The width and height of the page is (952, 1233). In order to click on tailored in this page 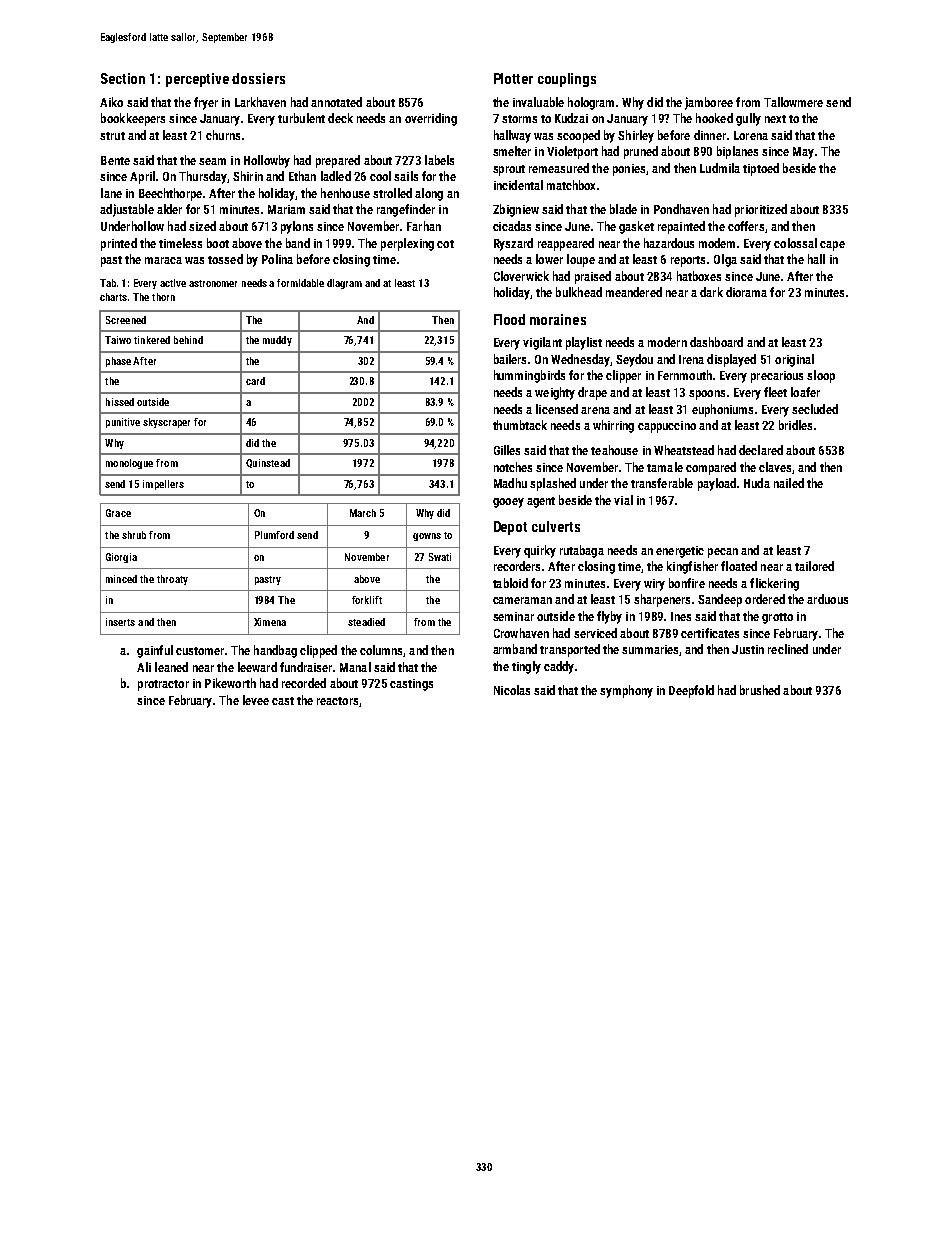, I will do `click(814, 566)`.
